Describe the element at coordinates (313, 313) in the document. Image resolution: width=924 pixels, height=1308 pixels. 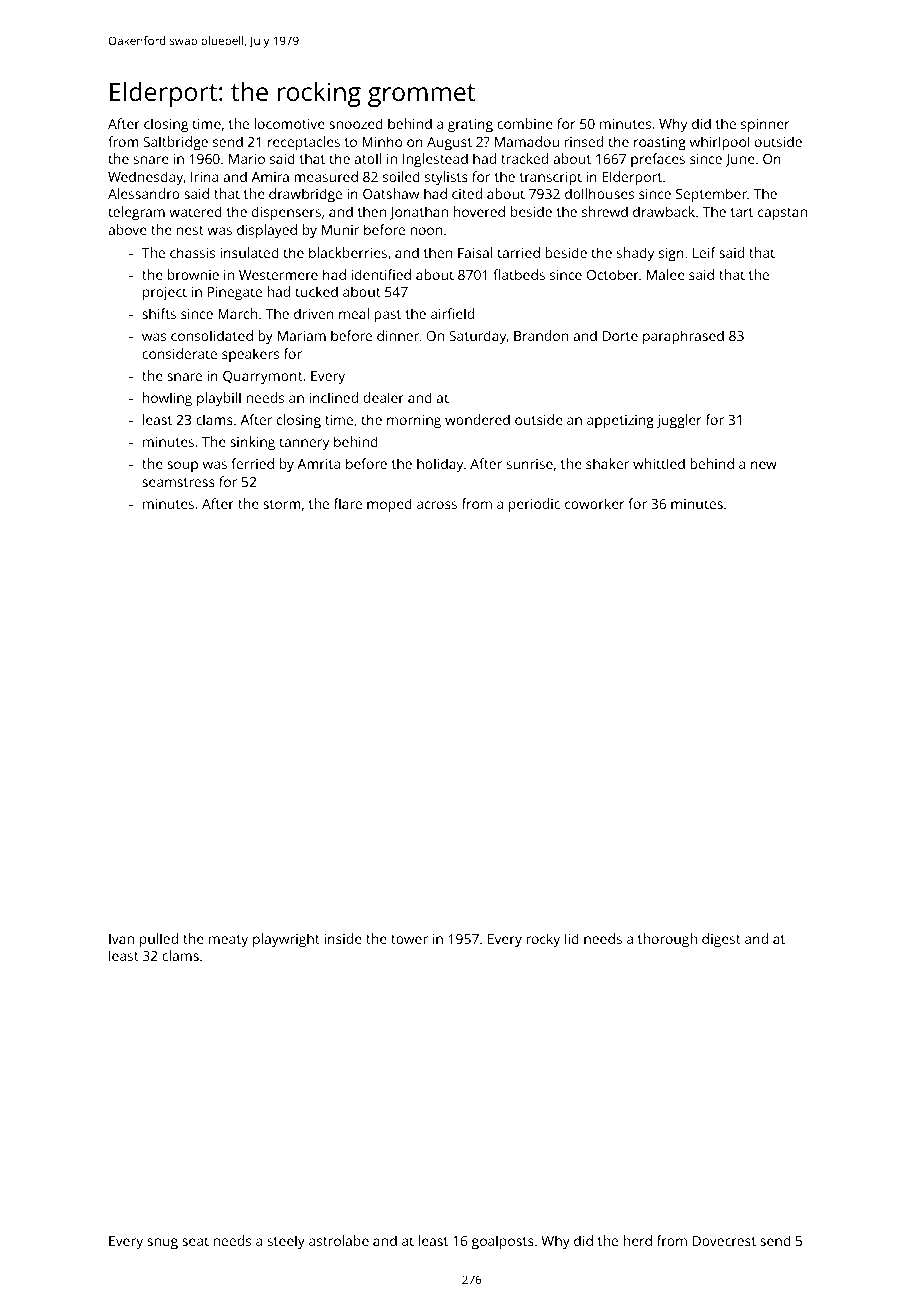
I see `driven` at that location.
